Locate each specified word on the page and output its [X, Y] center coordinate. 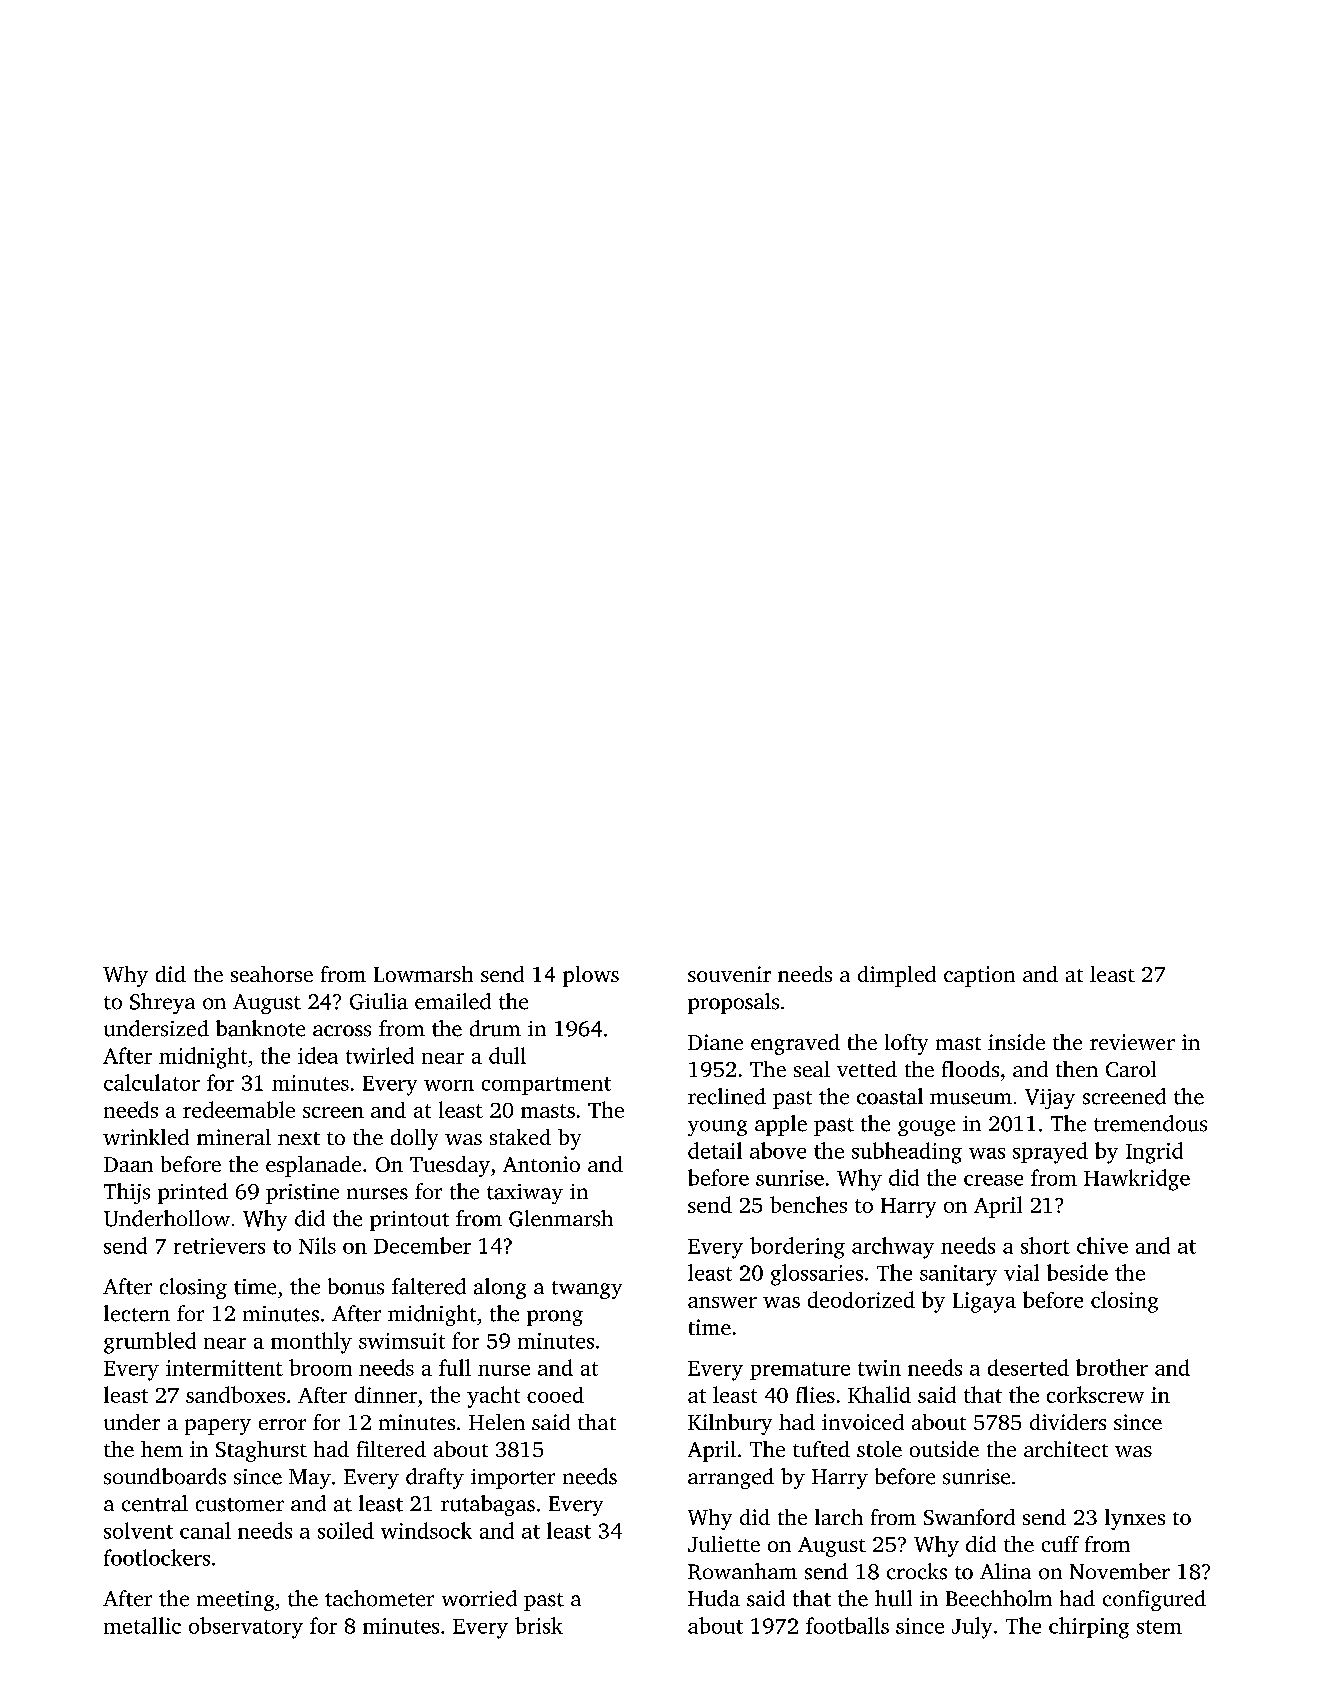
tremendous [1150, 1123]
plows [591, 976]
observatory [246, 1628]
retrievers [219, 1246]
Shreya [162, 1003]
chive [1102, 1245]
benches [808, 1204]
